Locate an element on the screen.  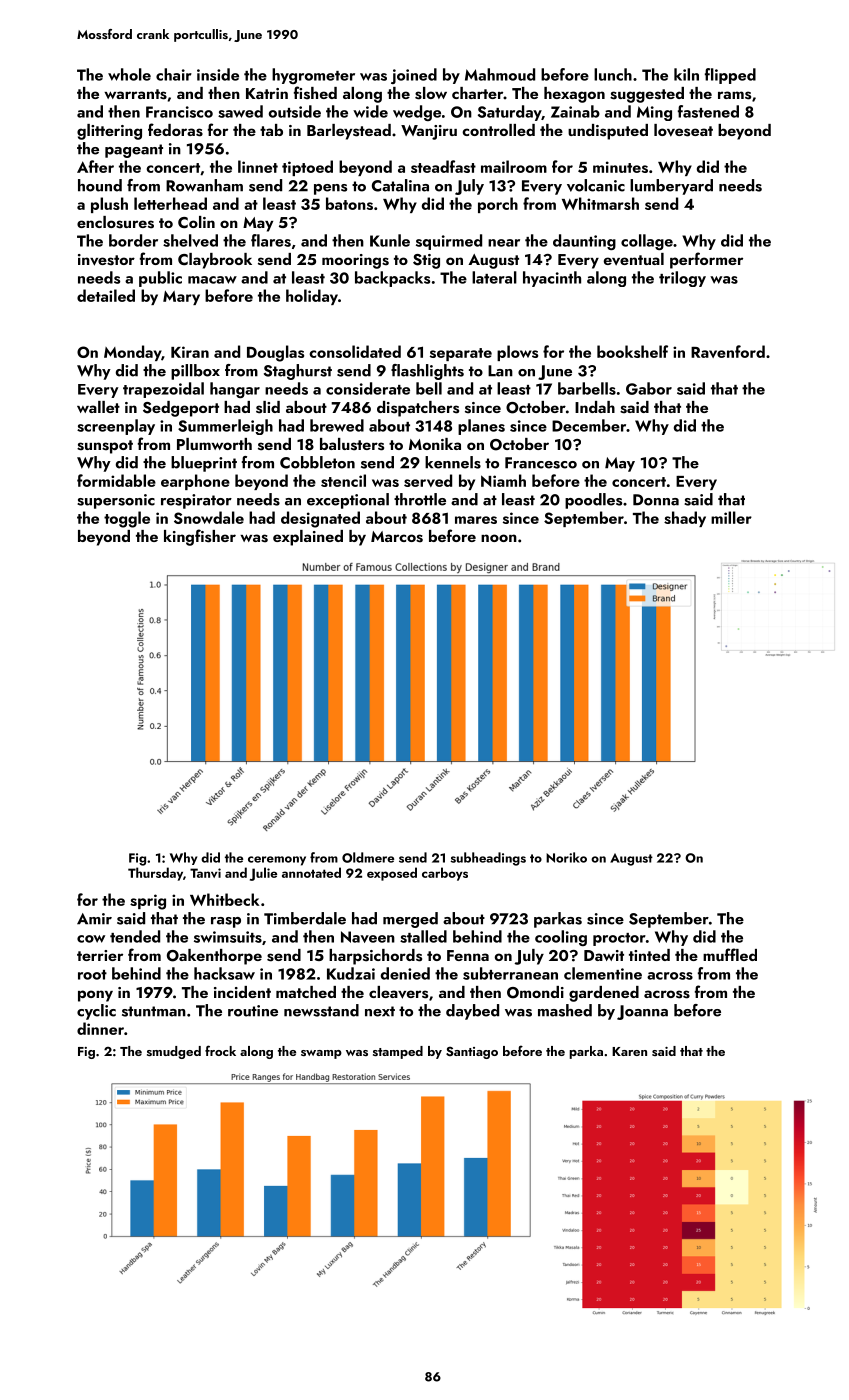
Gabor is located at coordinates (649, 388).
